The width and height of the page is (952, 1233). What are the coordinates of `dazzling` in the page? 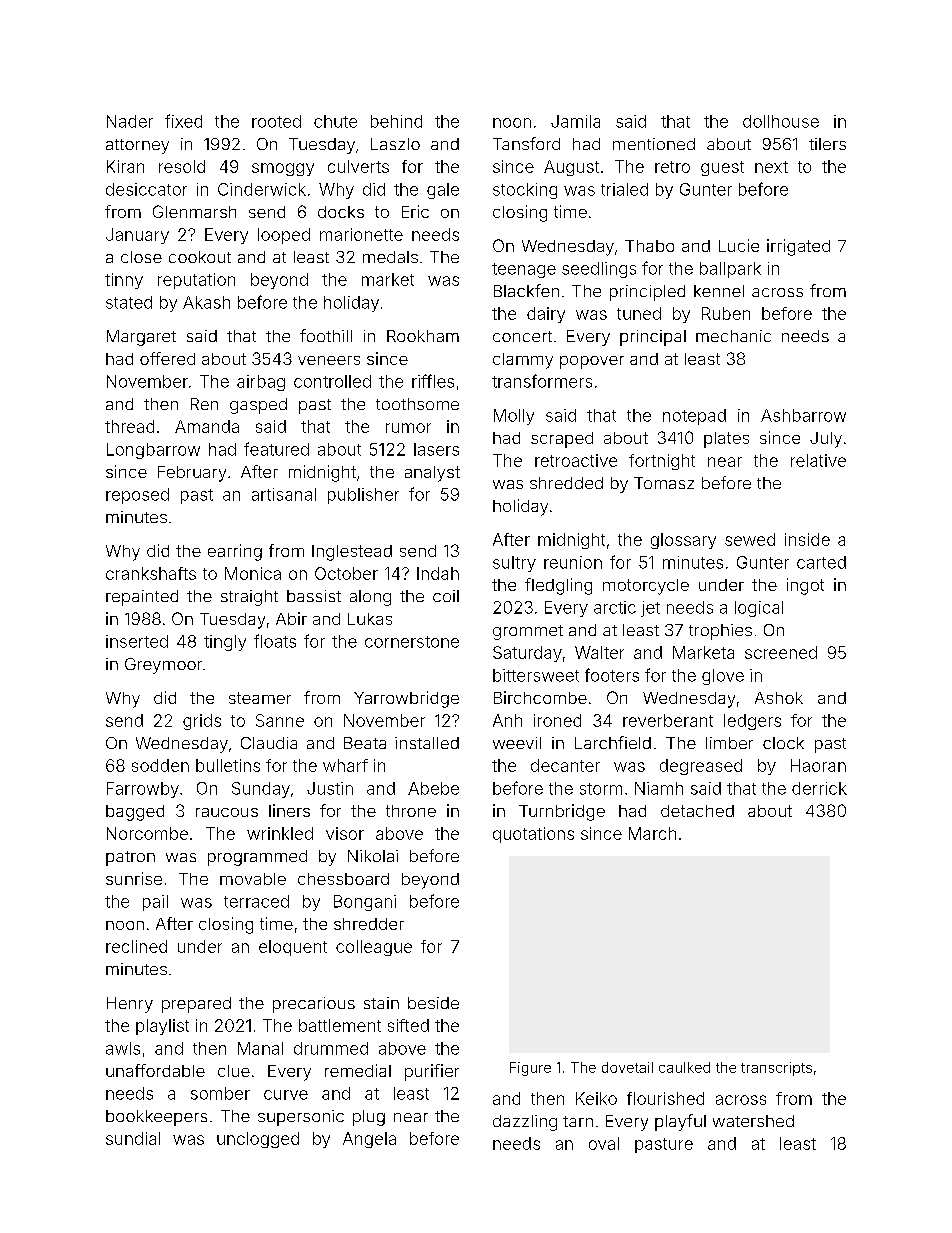 It's located at (525, 1123).
